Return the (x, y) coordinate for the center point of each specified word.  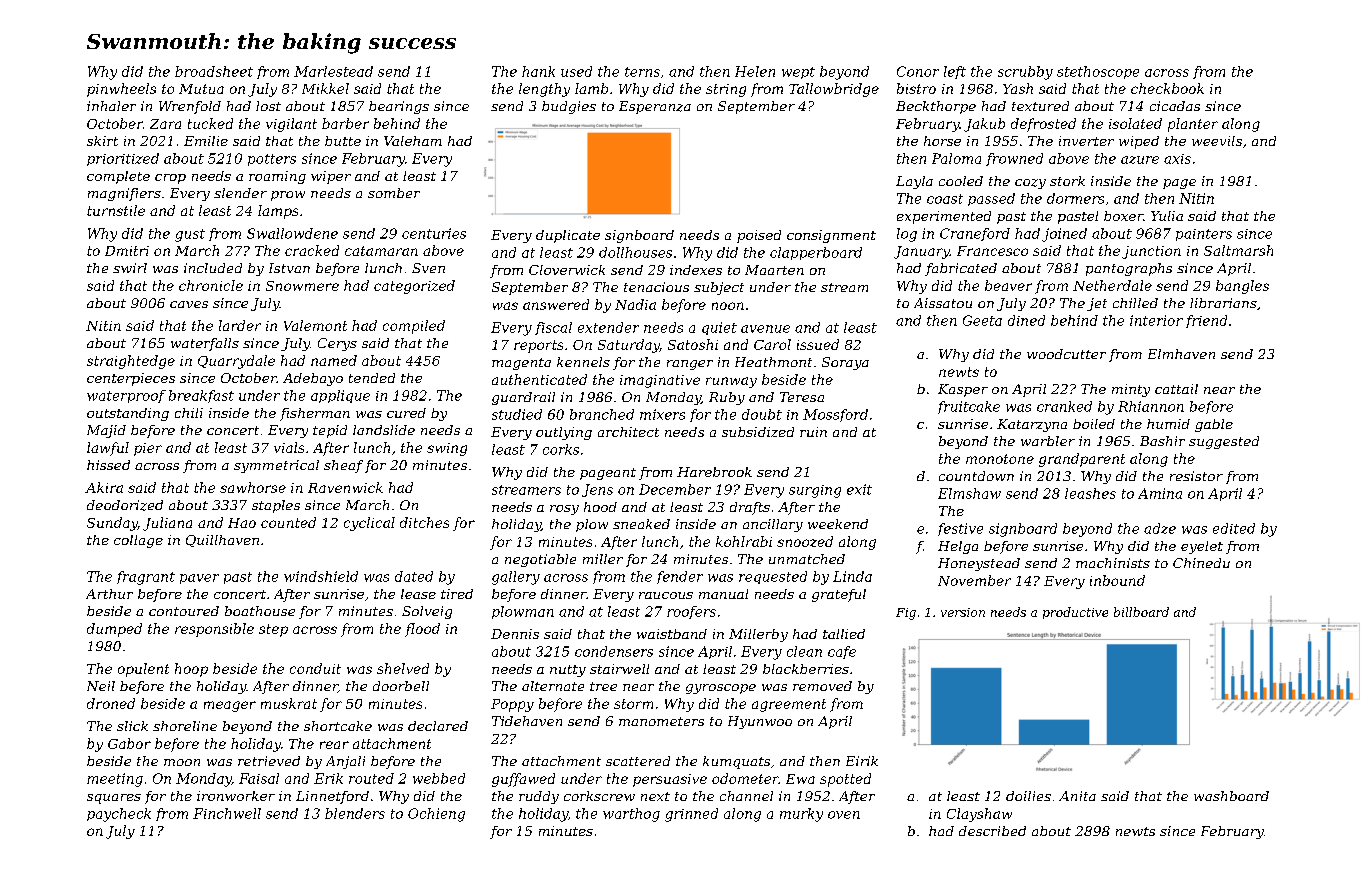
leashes (1090, 493)
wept (798, 73)
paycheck (119, 815)
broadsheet (214, 71)
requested (773, 577)
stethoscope (1098, 72)
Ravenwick (345, 487)
